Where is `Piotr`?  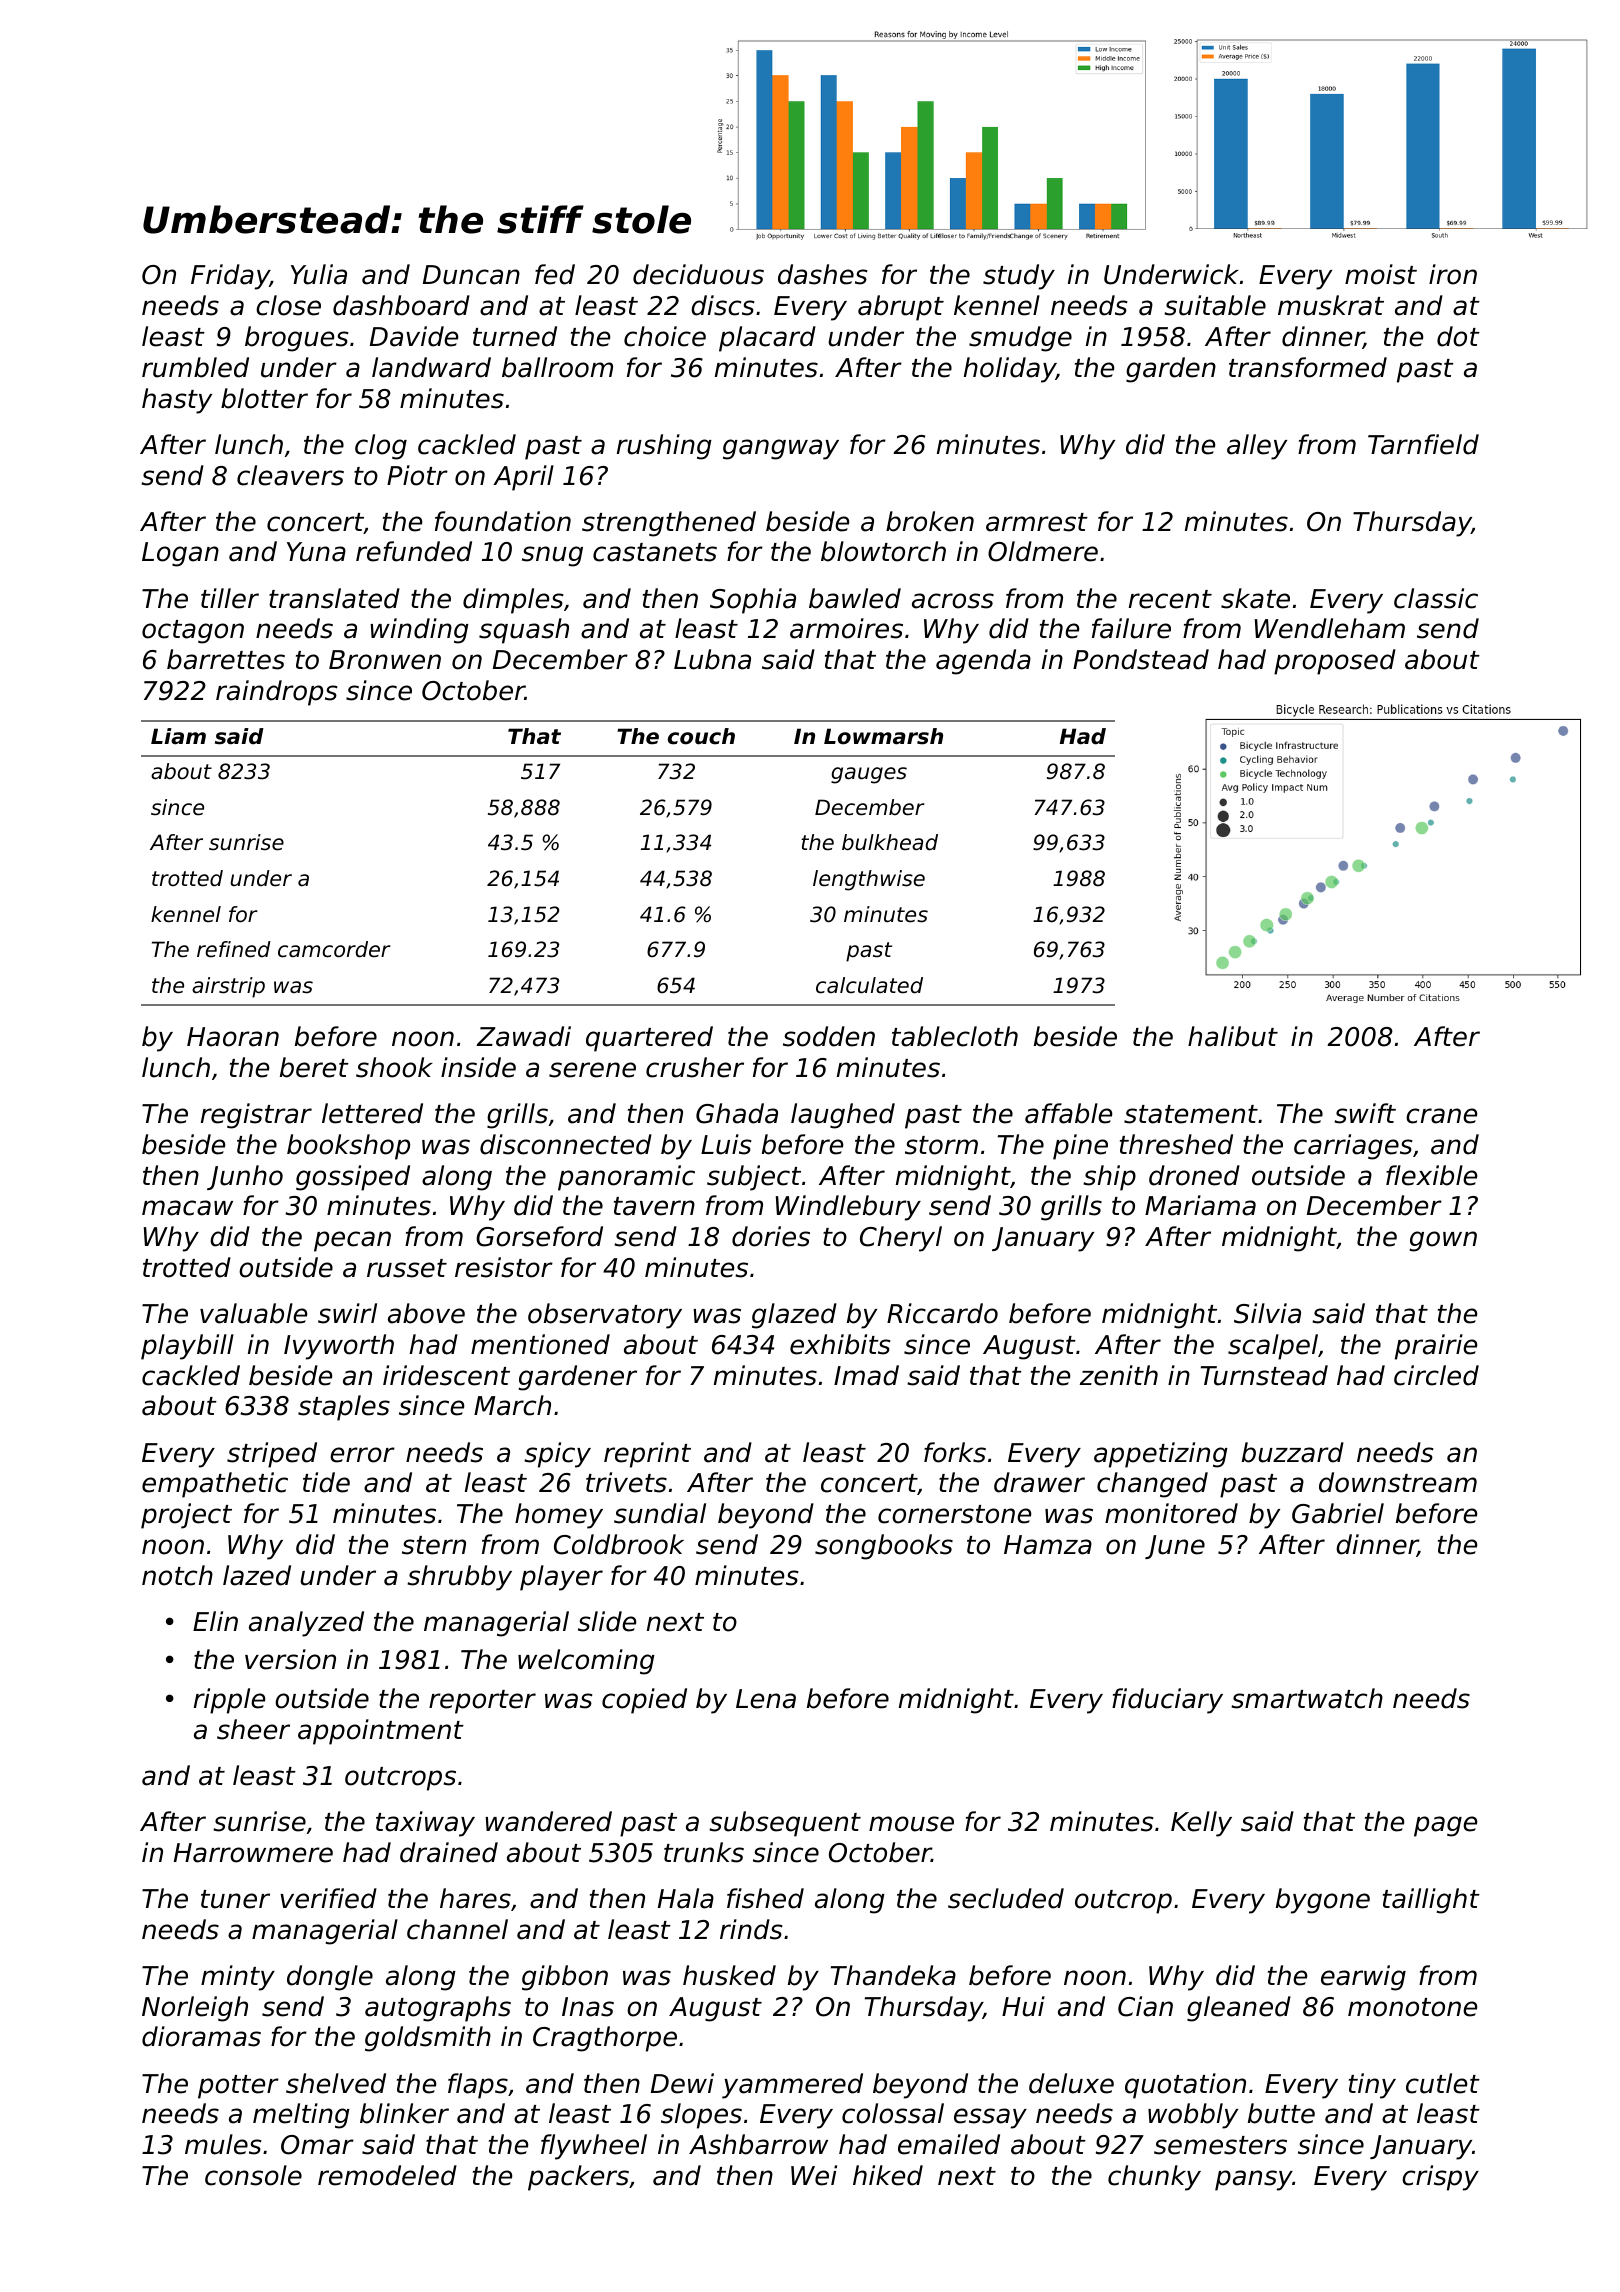 Piotr is located at coordinates (417, 475).
